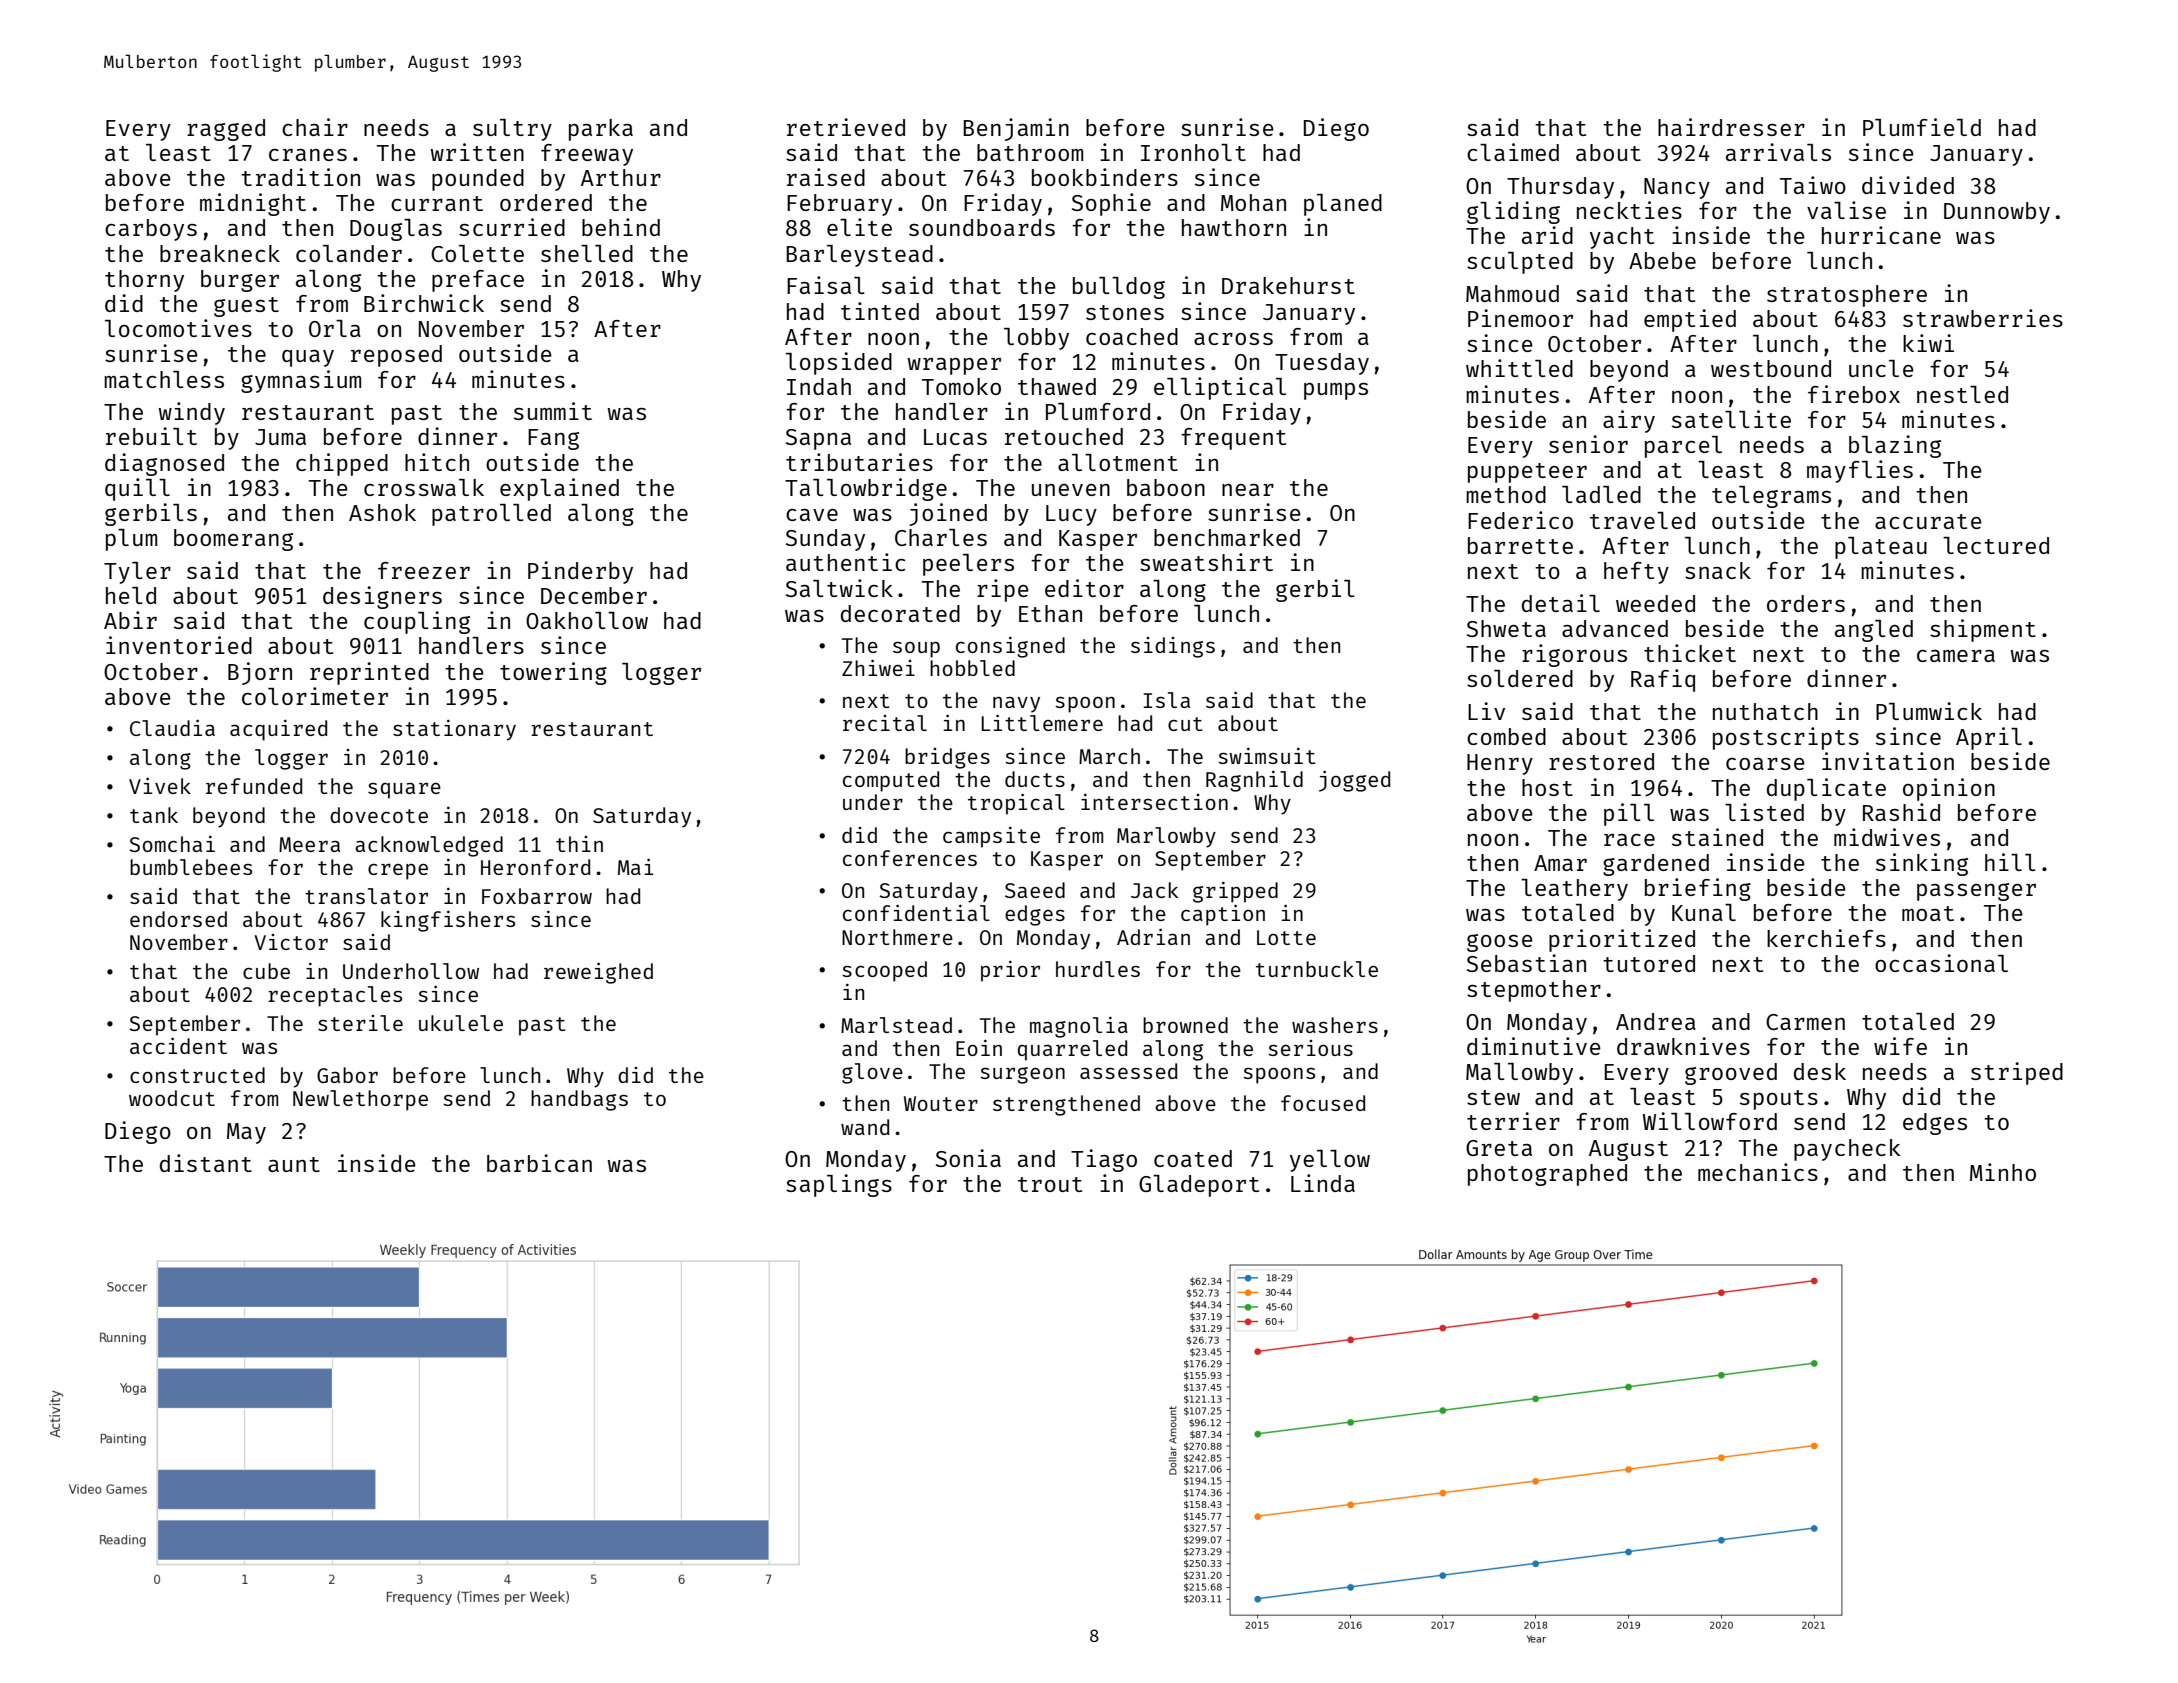 This document has height=1683, width=2178. I want to click on Pinemoor, so click(1520, 318).
